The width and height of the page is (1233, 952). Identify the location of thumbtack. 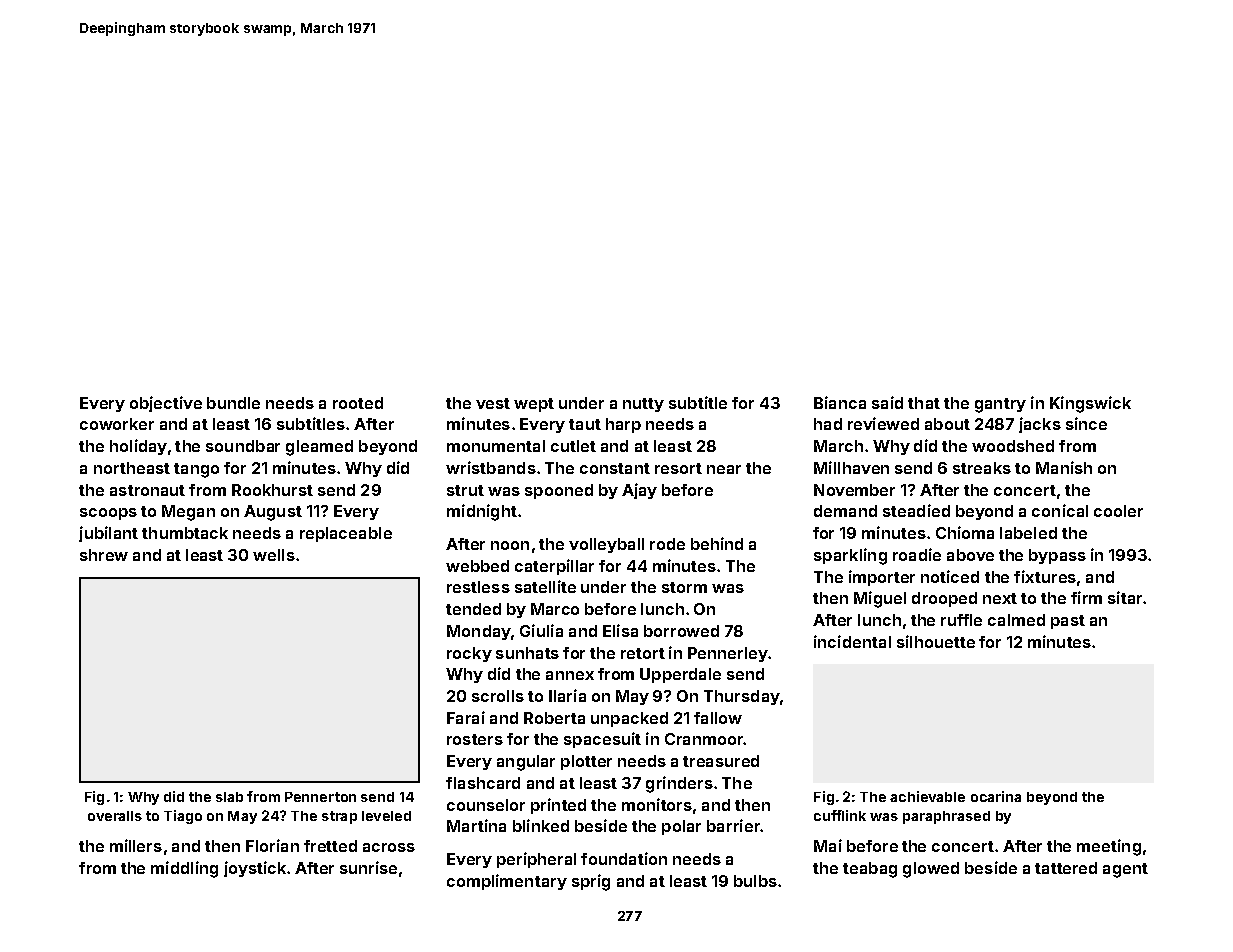
(185, 533).
